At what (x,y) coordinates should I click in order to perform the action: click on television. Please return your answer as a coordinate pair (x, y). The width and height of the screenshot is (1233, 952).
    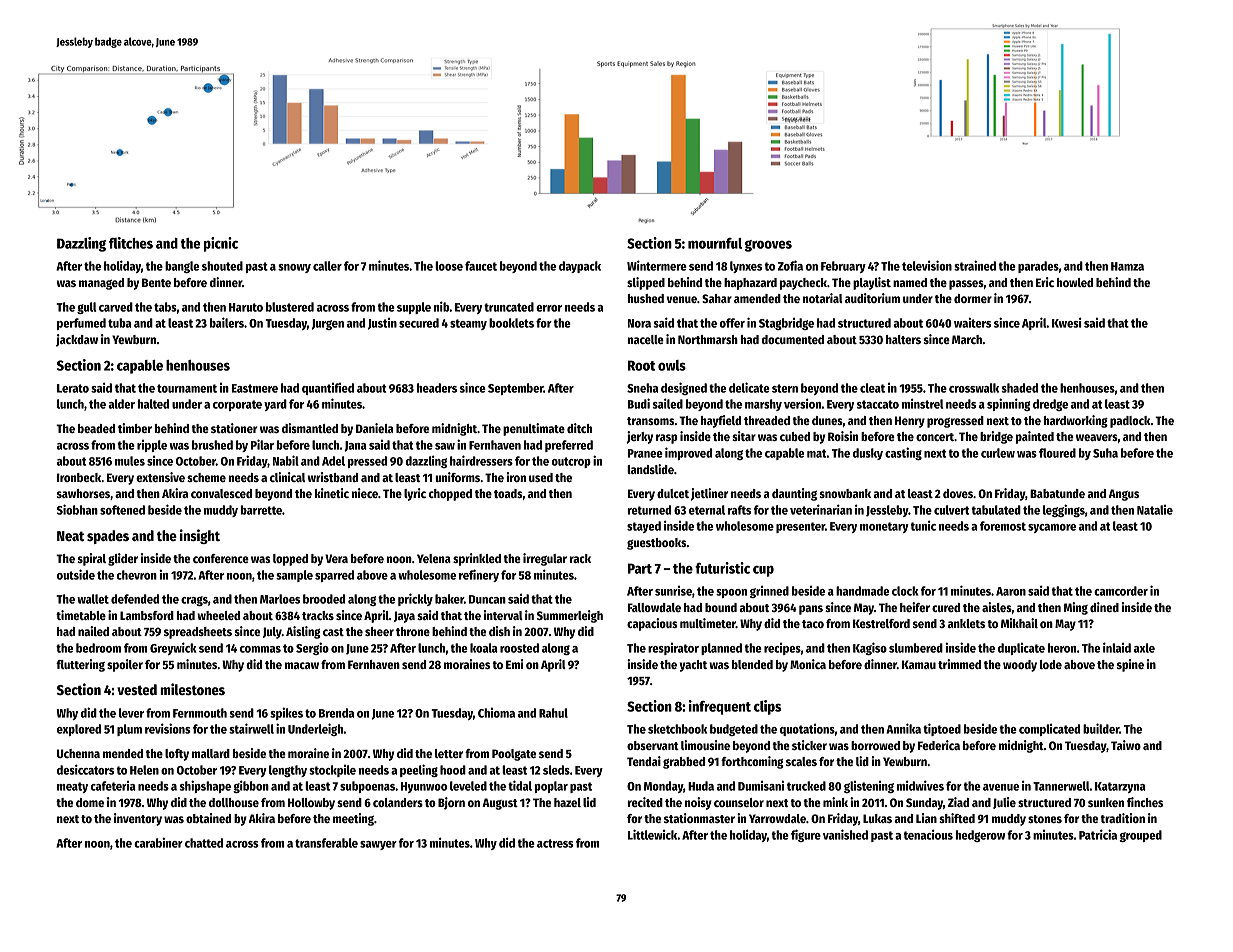
    Looking at the image, I should click on (927, 265).
